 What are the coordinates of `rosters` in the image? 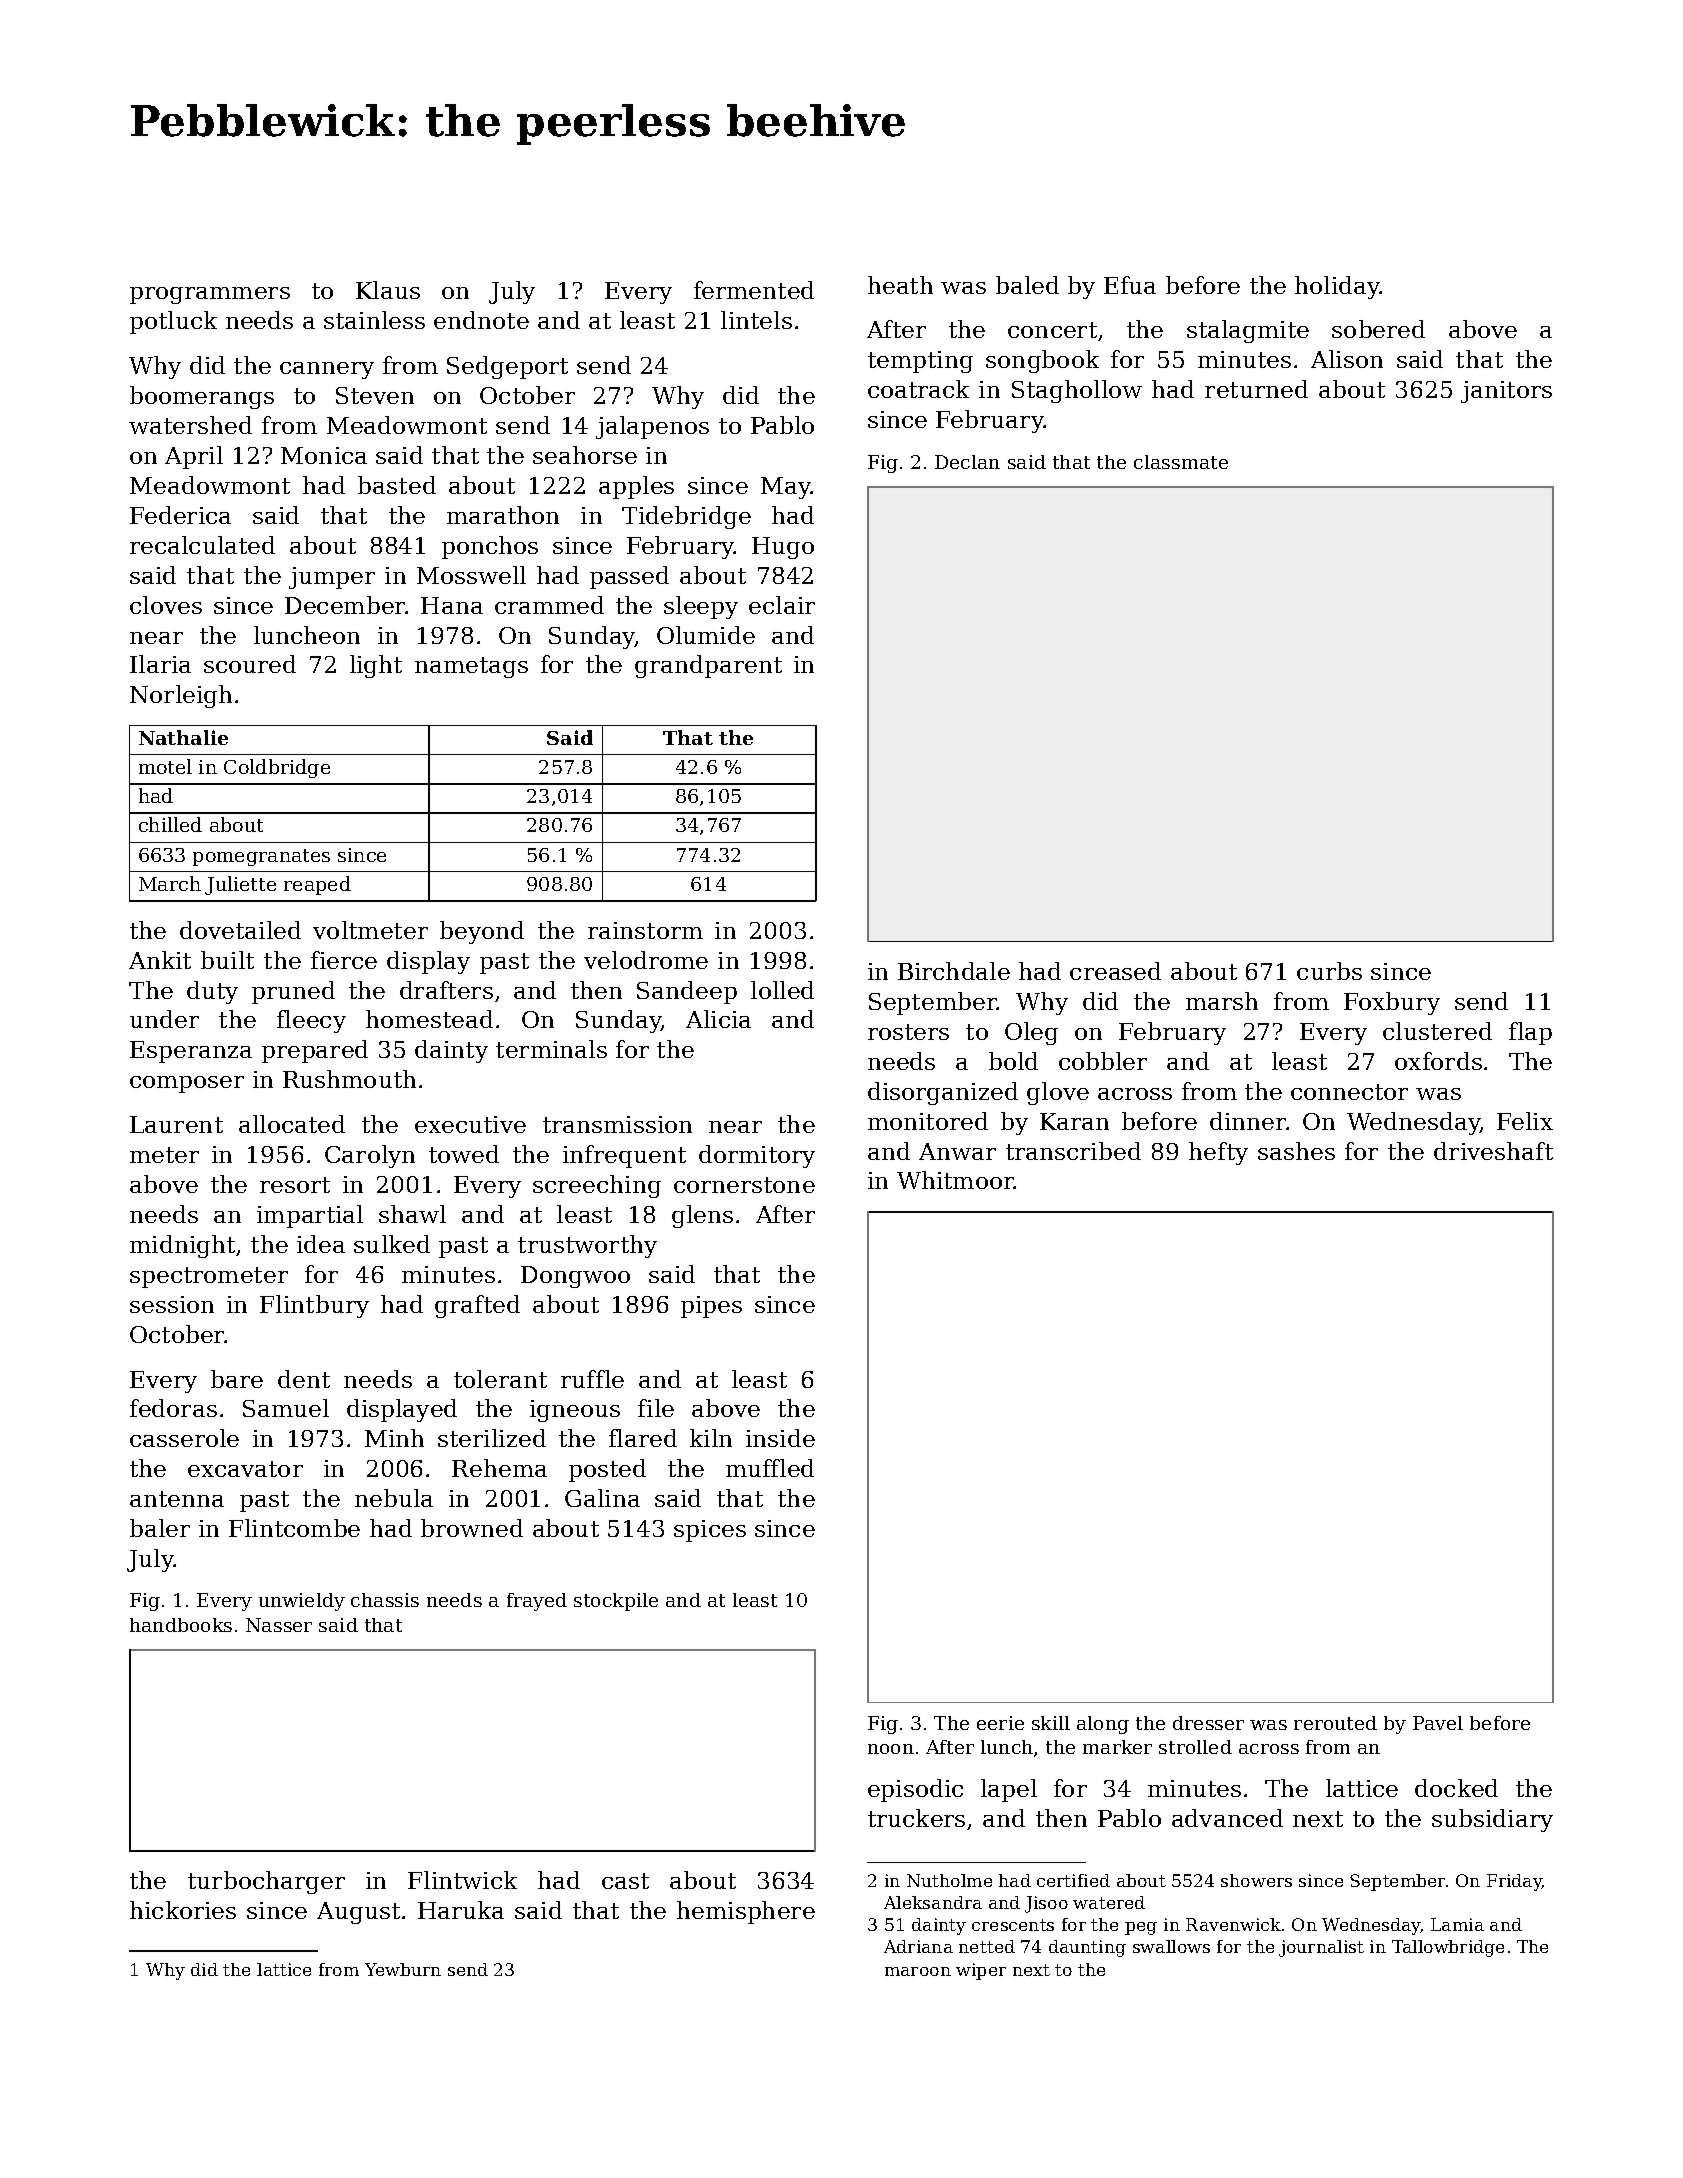 It's located at (908, 1032).
